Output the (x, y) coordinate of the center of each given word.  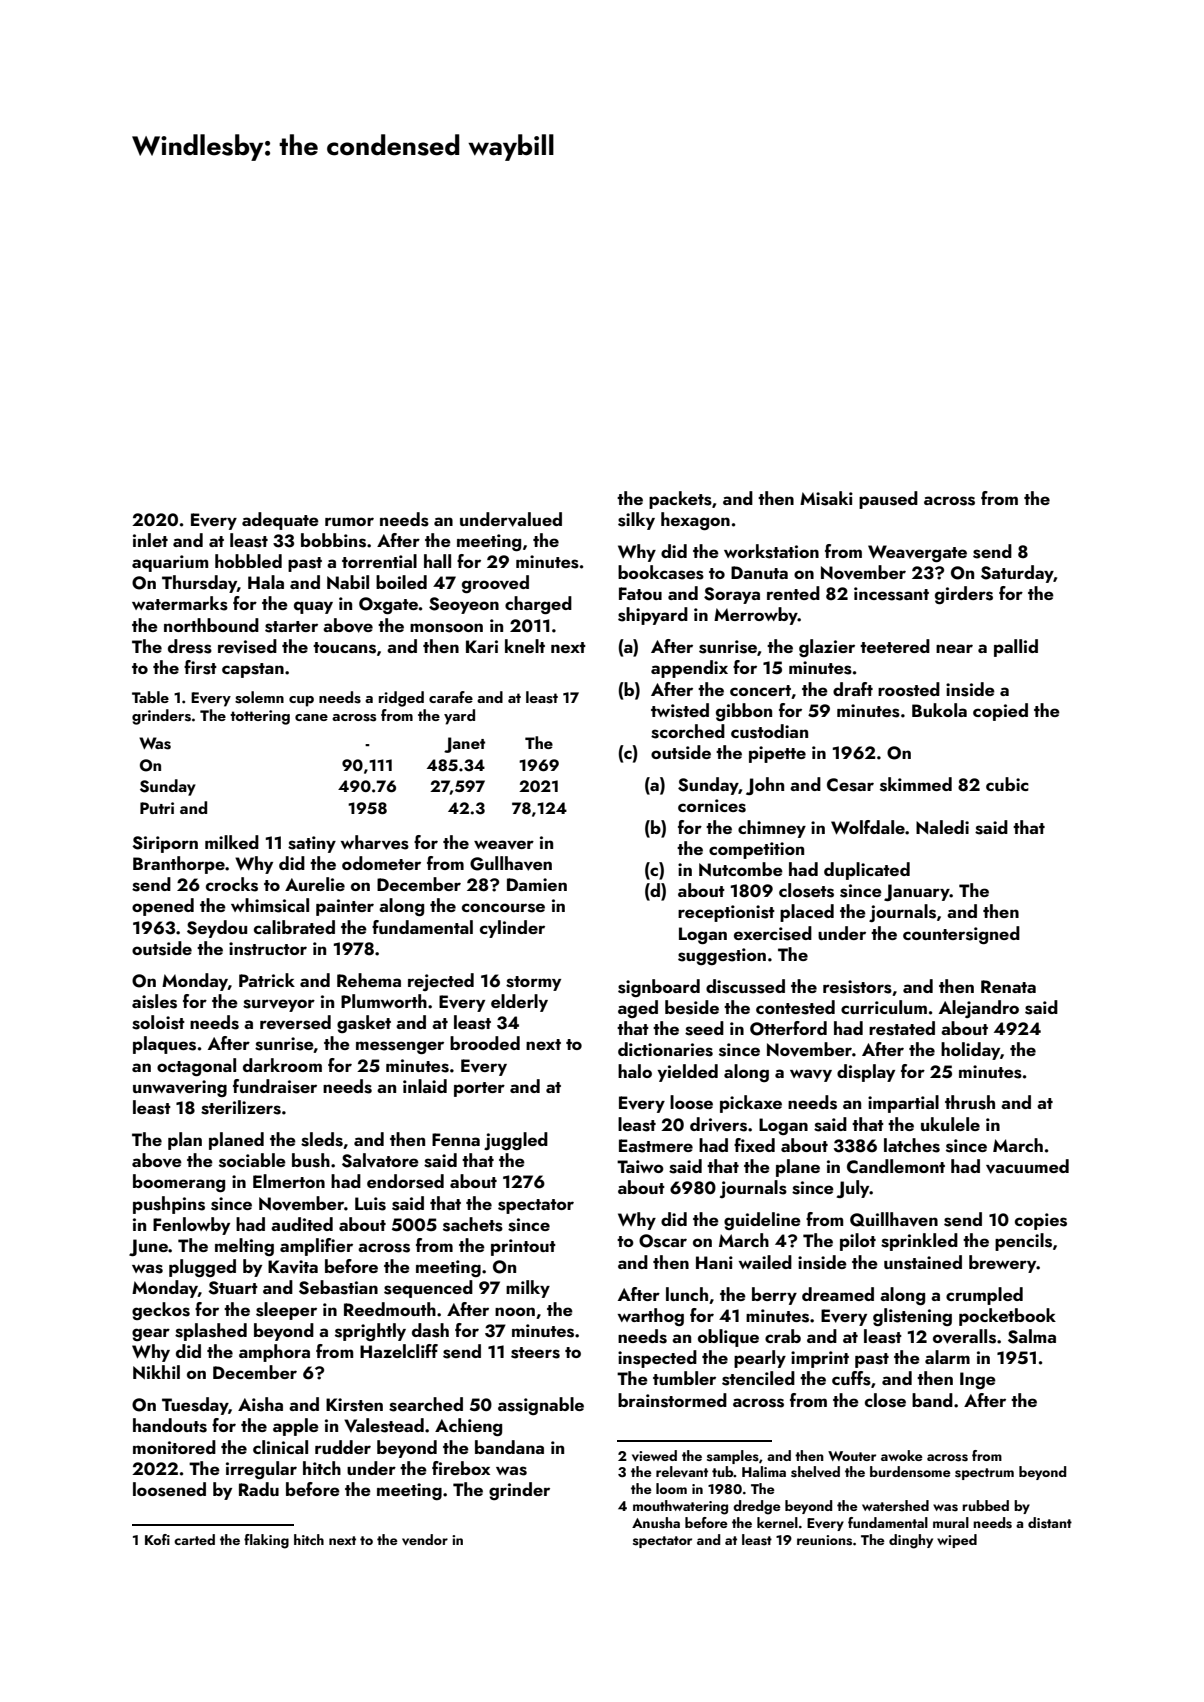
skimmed (916, 784)
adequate (280, 521)
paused (888, 500)
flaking (266, 1541)
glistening (912, 1317)
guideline (762, 1221)
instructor (268, 949)
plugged (202, 1268)
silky (636, 521)
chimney (772, 829)
